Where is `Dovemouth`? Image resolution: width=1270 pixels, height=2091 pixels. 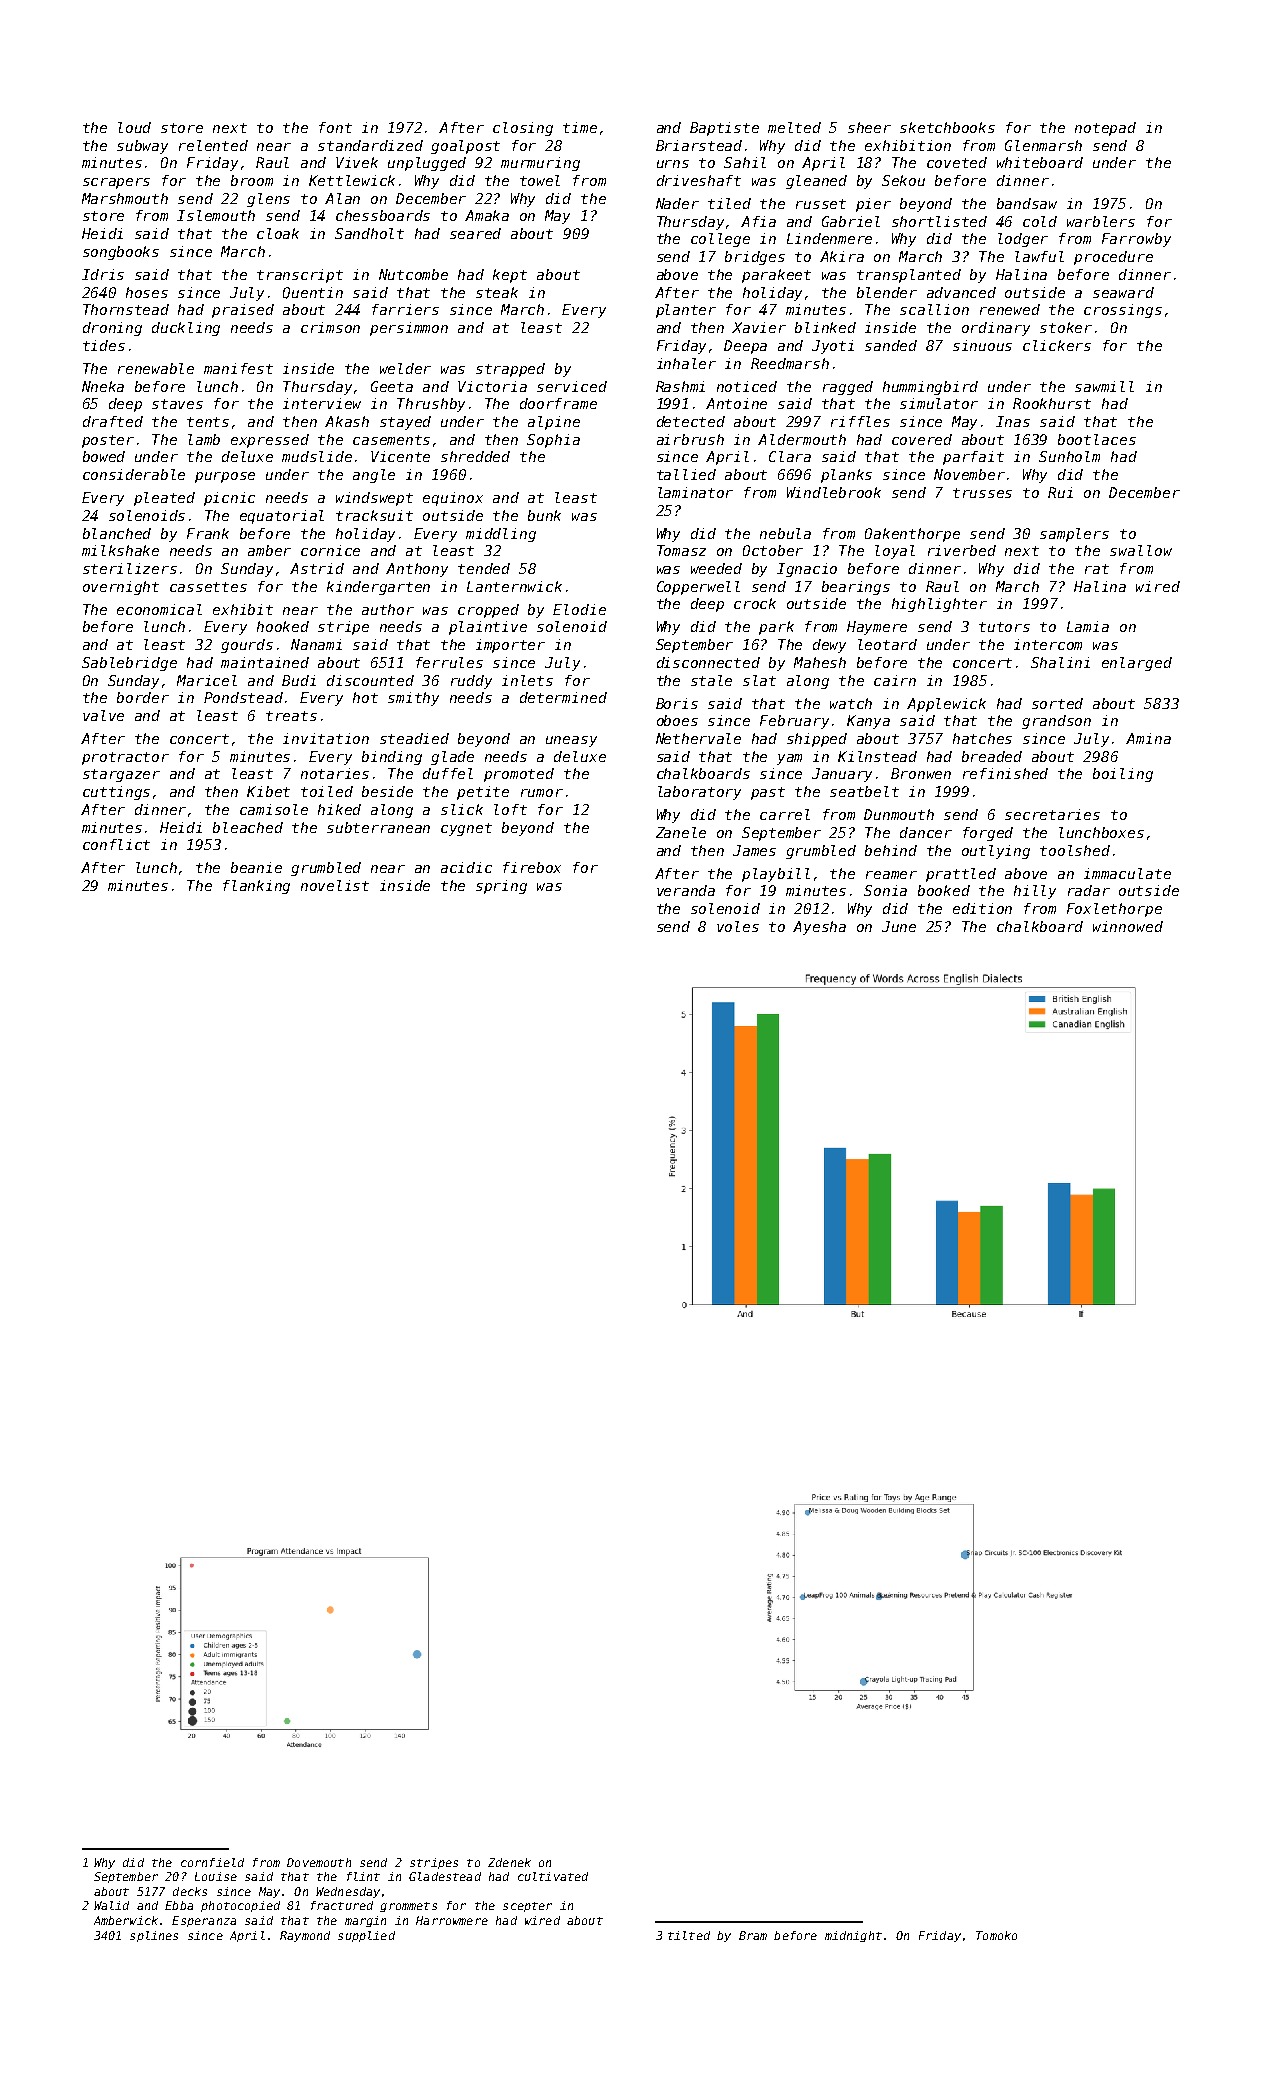 Dovemouth is located at coordinates (319, 1862).
